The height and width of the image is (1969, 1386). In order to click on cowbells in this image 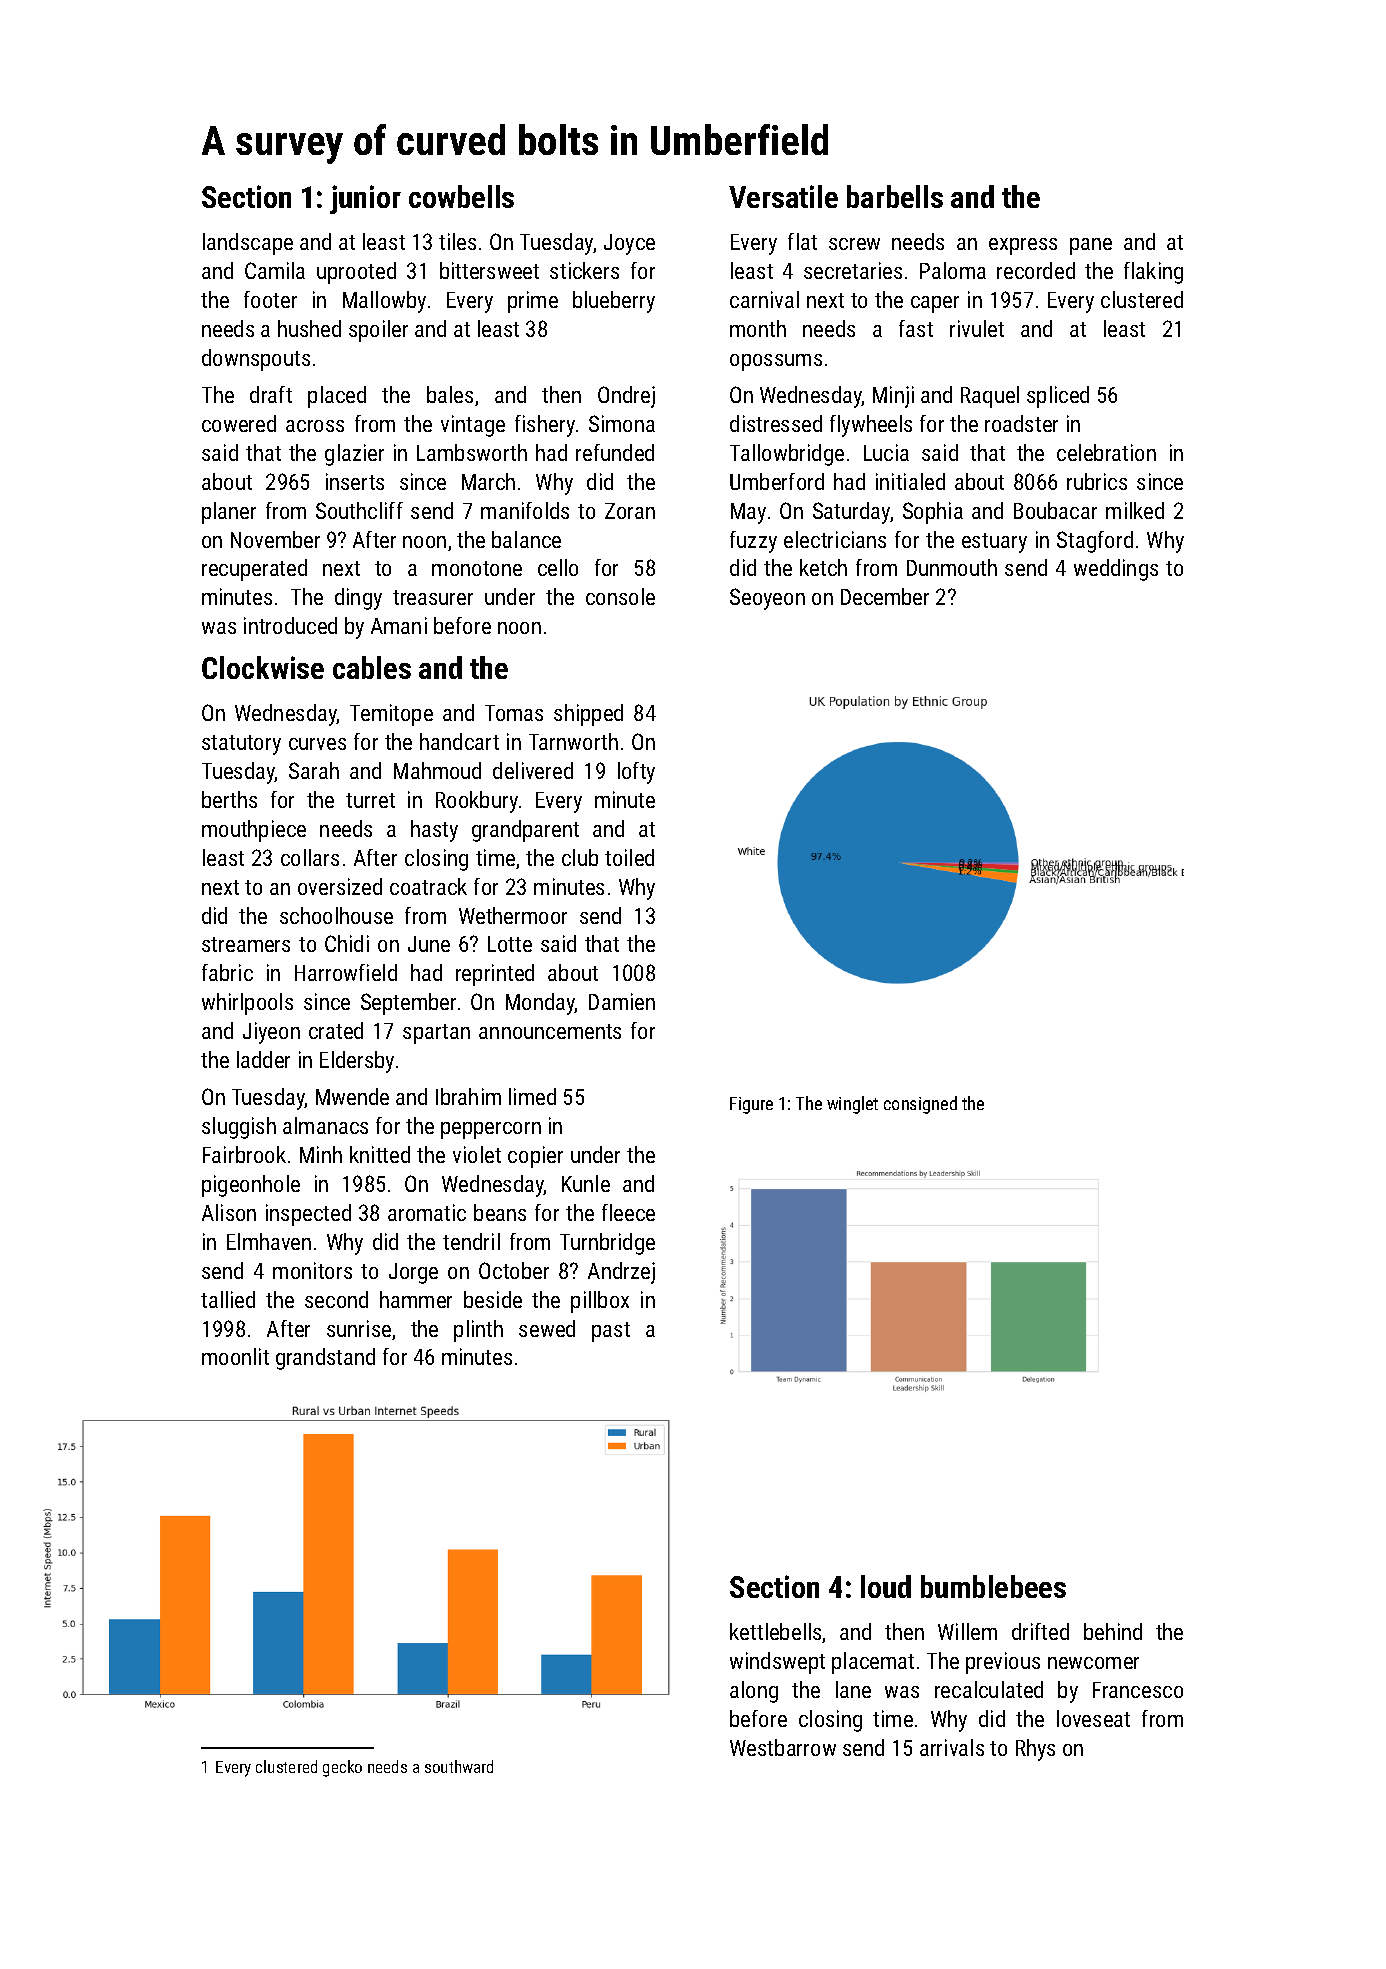, I will do `click(461, 196)`.
